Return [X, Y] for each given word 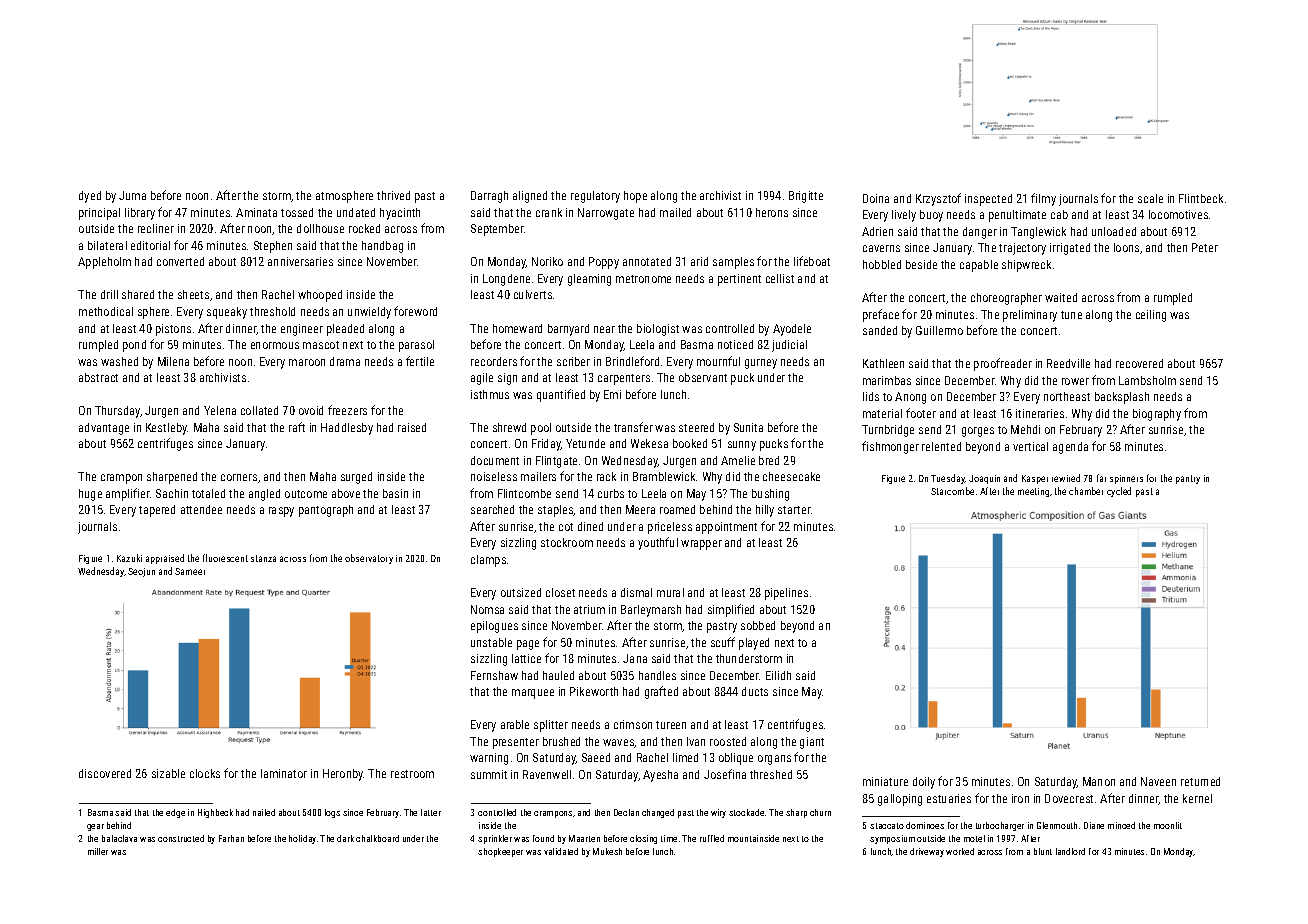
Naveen [1158, 781]
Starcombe [952, 491]
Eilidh [778, 675]
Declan [626, 812]
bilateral [107, 245]
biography [1157, 415]
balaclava [119, 838]
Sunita [748, 427]
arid [699, 261]
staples [556, 511]
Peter [1205, 247]
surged [356, 478]
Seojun [141, 572]
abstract [98, 377]
